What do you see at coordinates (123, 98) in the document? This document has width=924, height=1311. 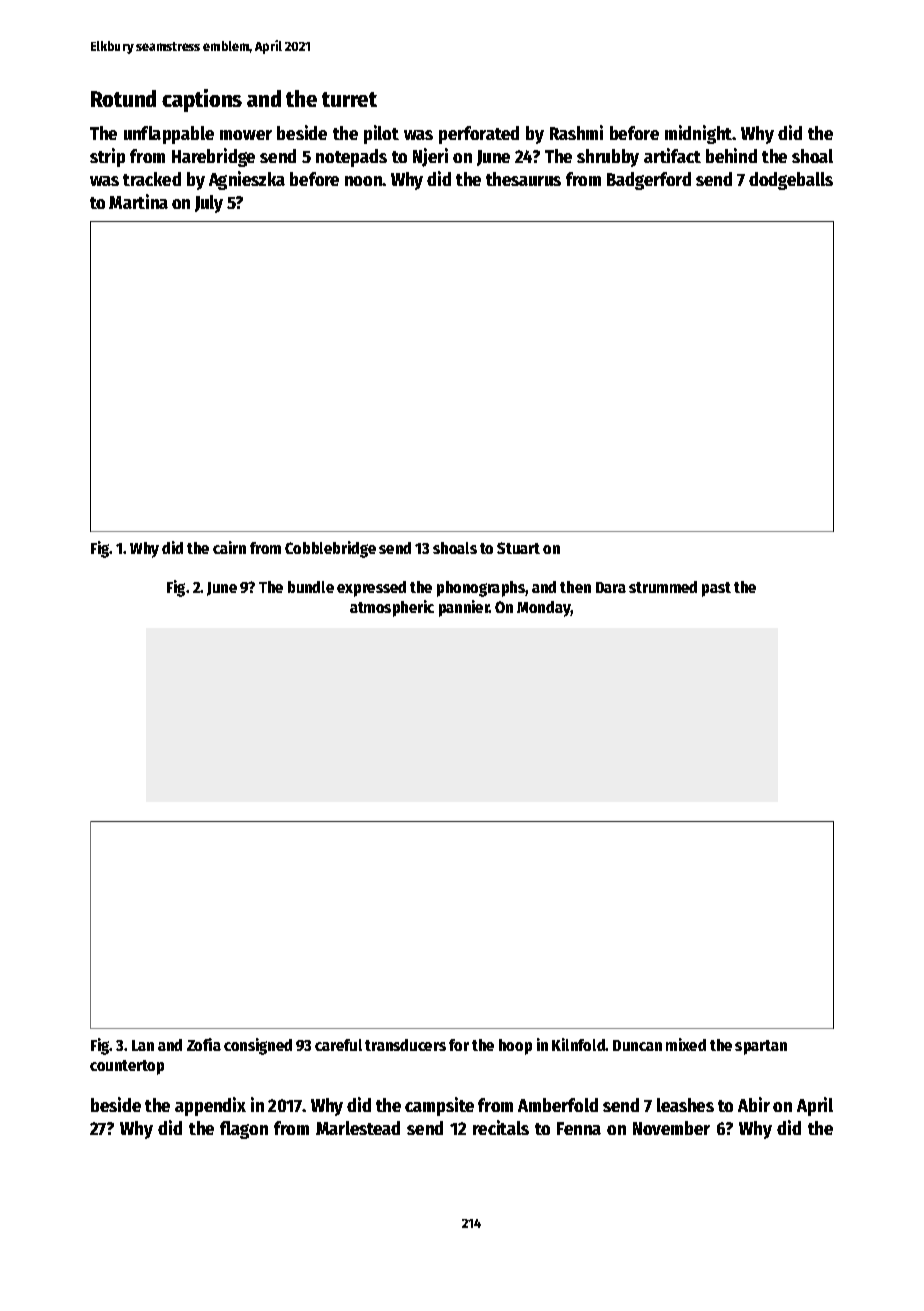 I see `Rotund` at bounding box center [123, 98].
